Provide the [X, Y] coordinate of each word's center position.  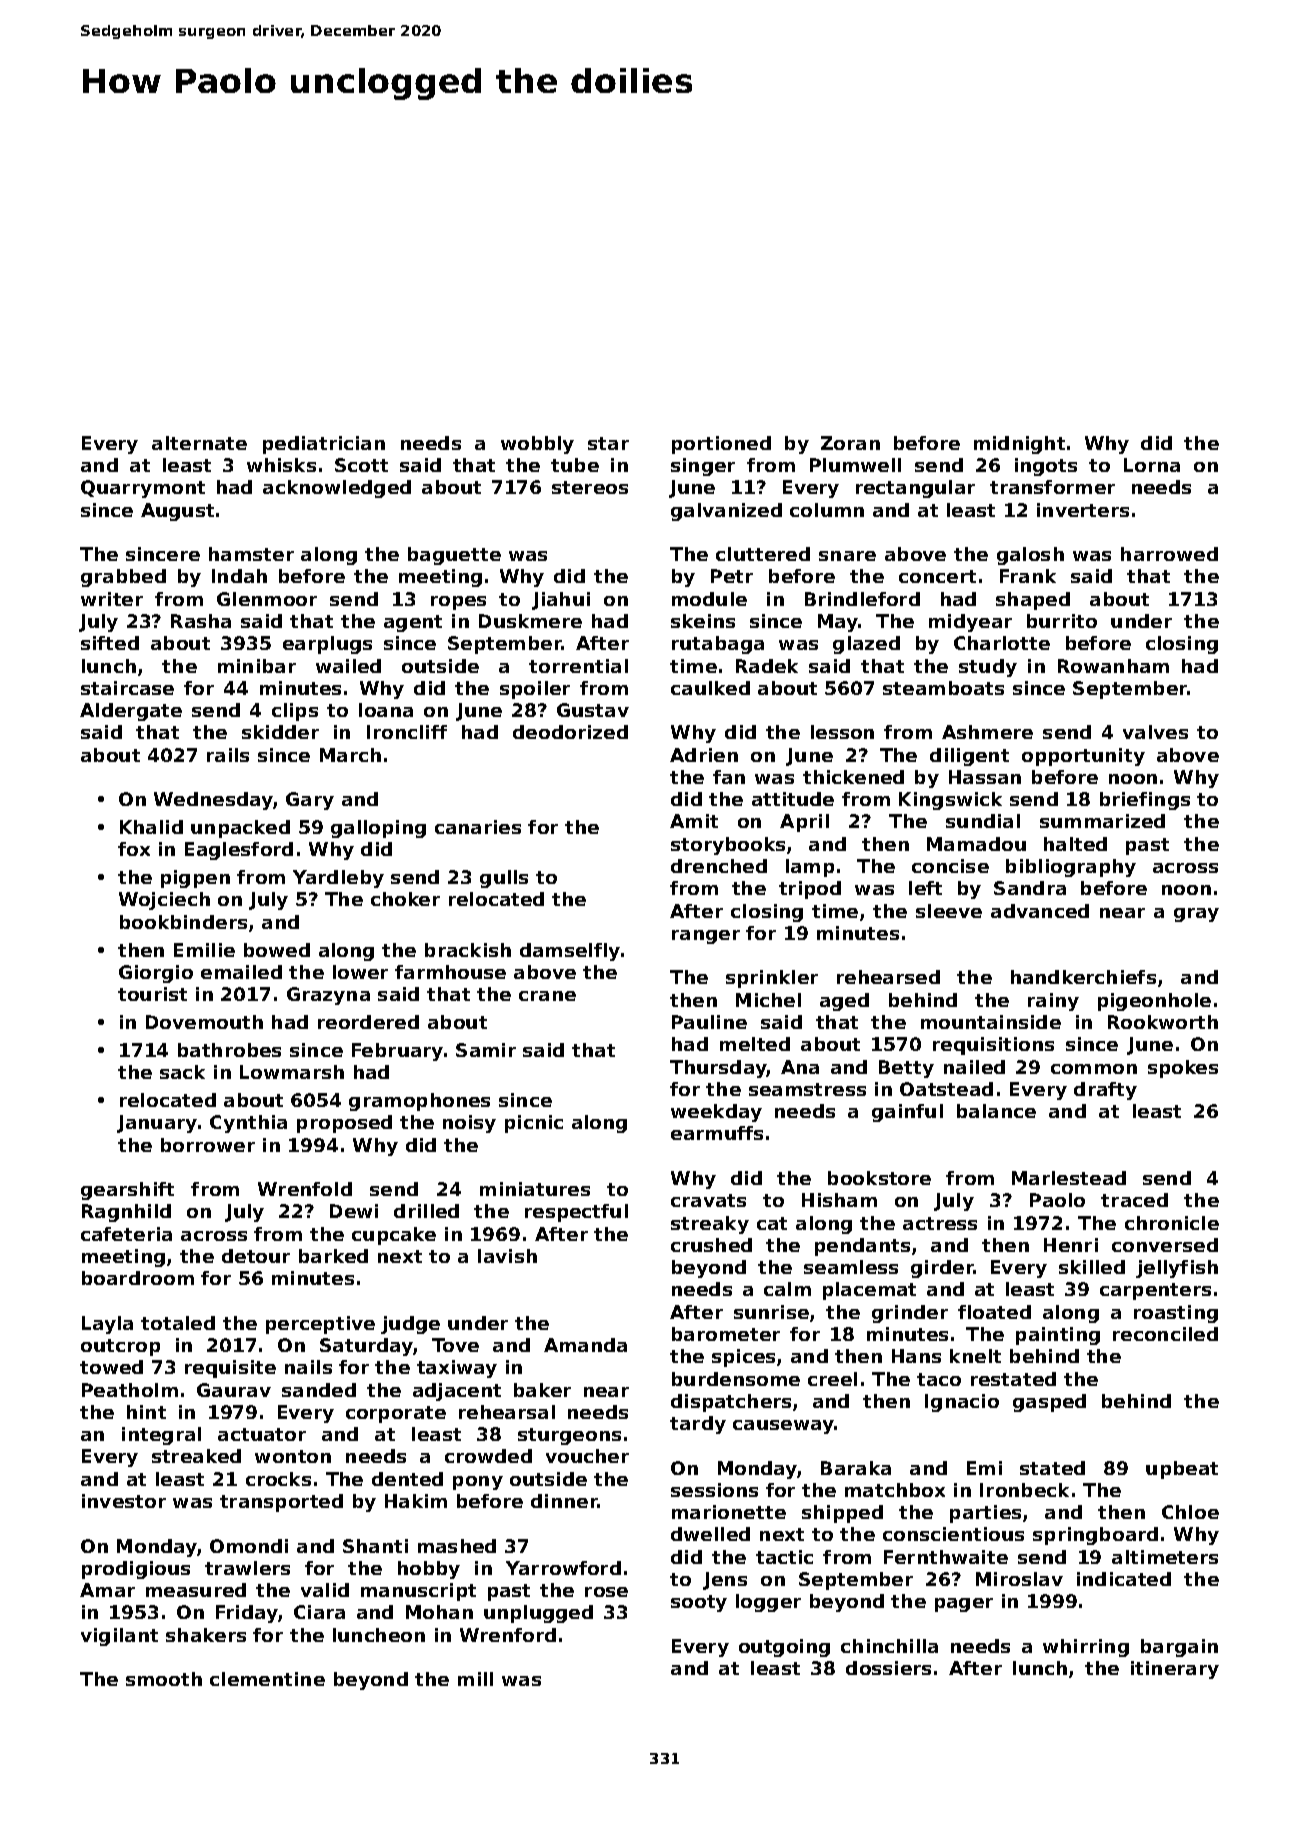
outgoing [784, 1648]
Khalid [151, 827]
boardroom [138, 1278]
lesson [842, 732]
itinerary [1175, 1670]
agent [413, 623]
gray [1196, 915]
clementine [267, 1679]
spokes [1183, 1069]
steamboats [943, 688]
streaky [710, 1225]
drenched [719, 866]
